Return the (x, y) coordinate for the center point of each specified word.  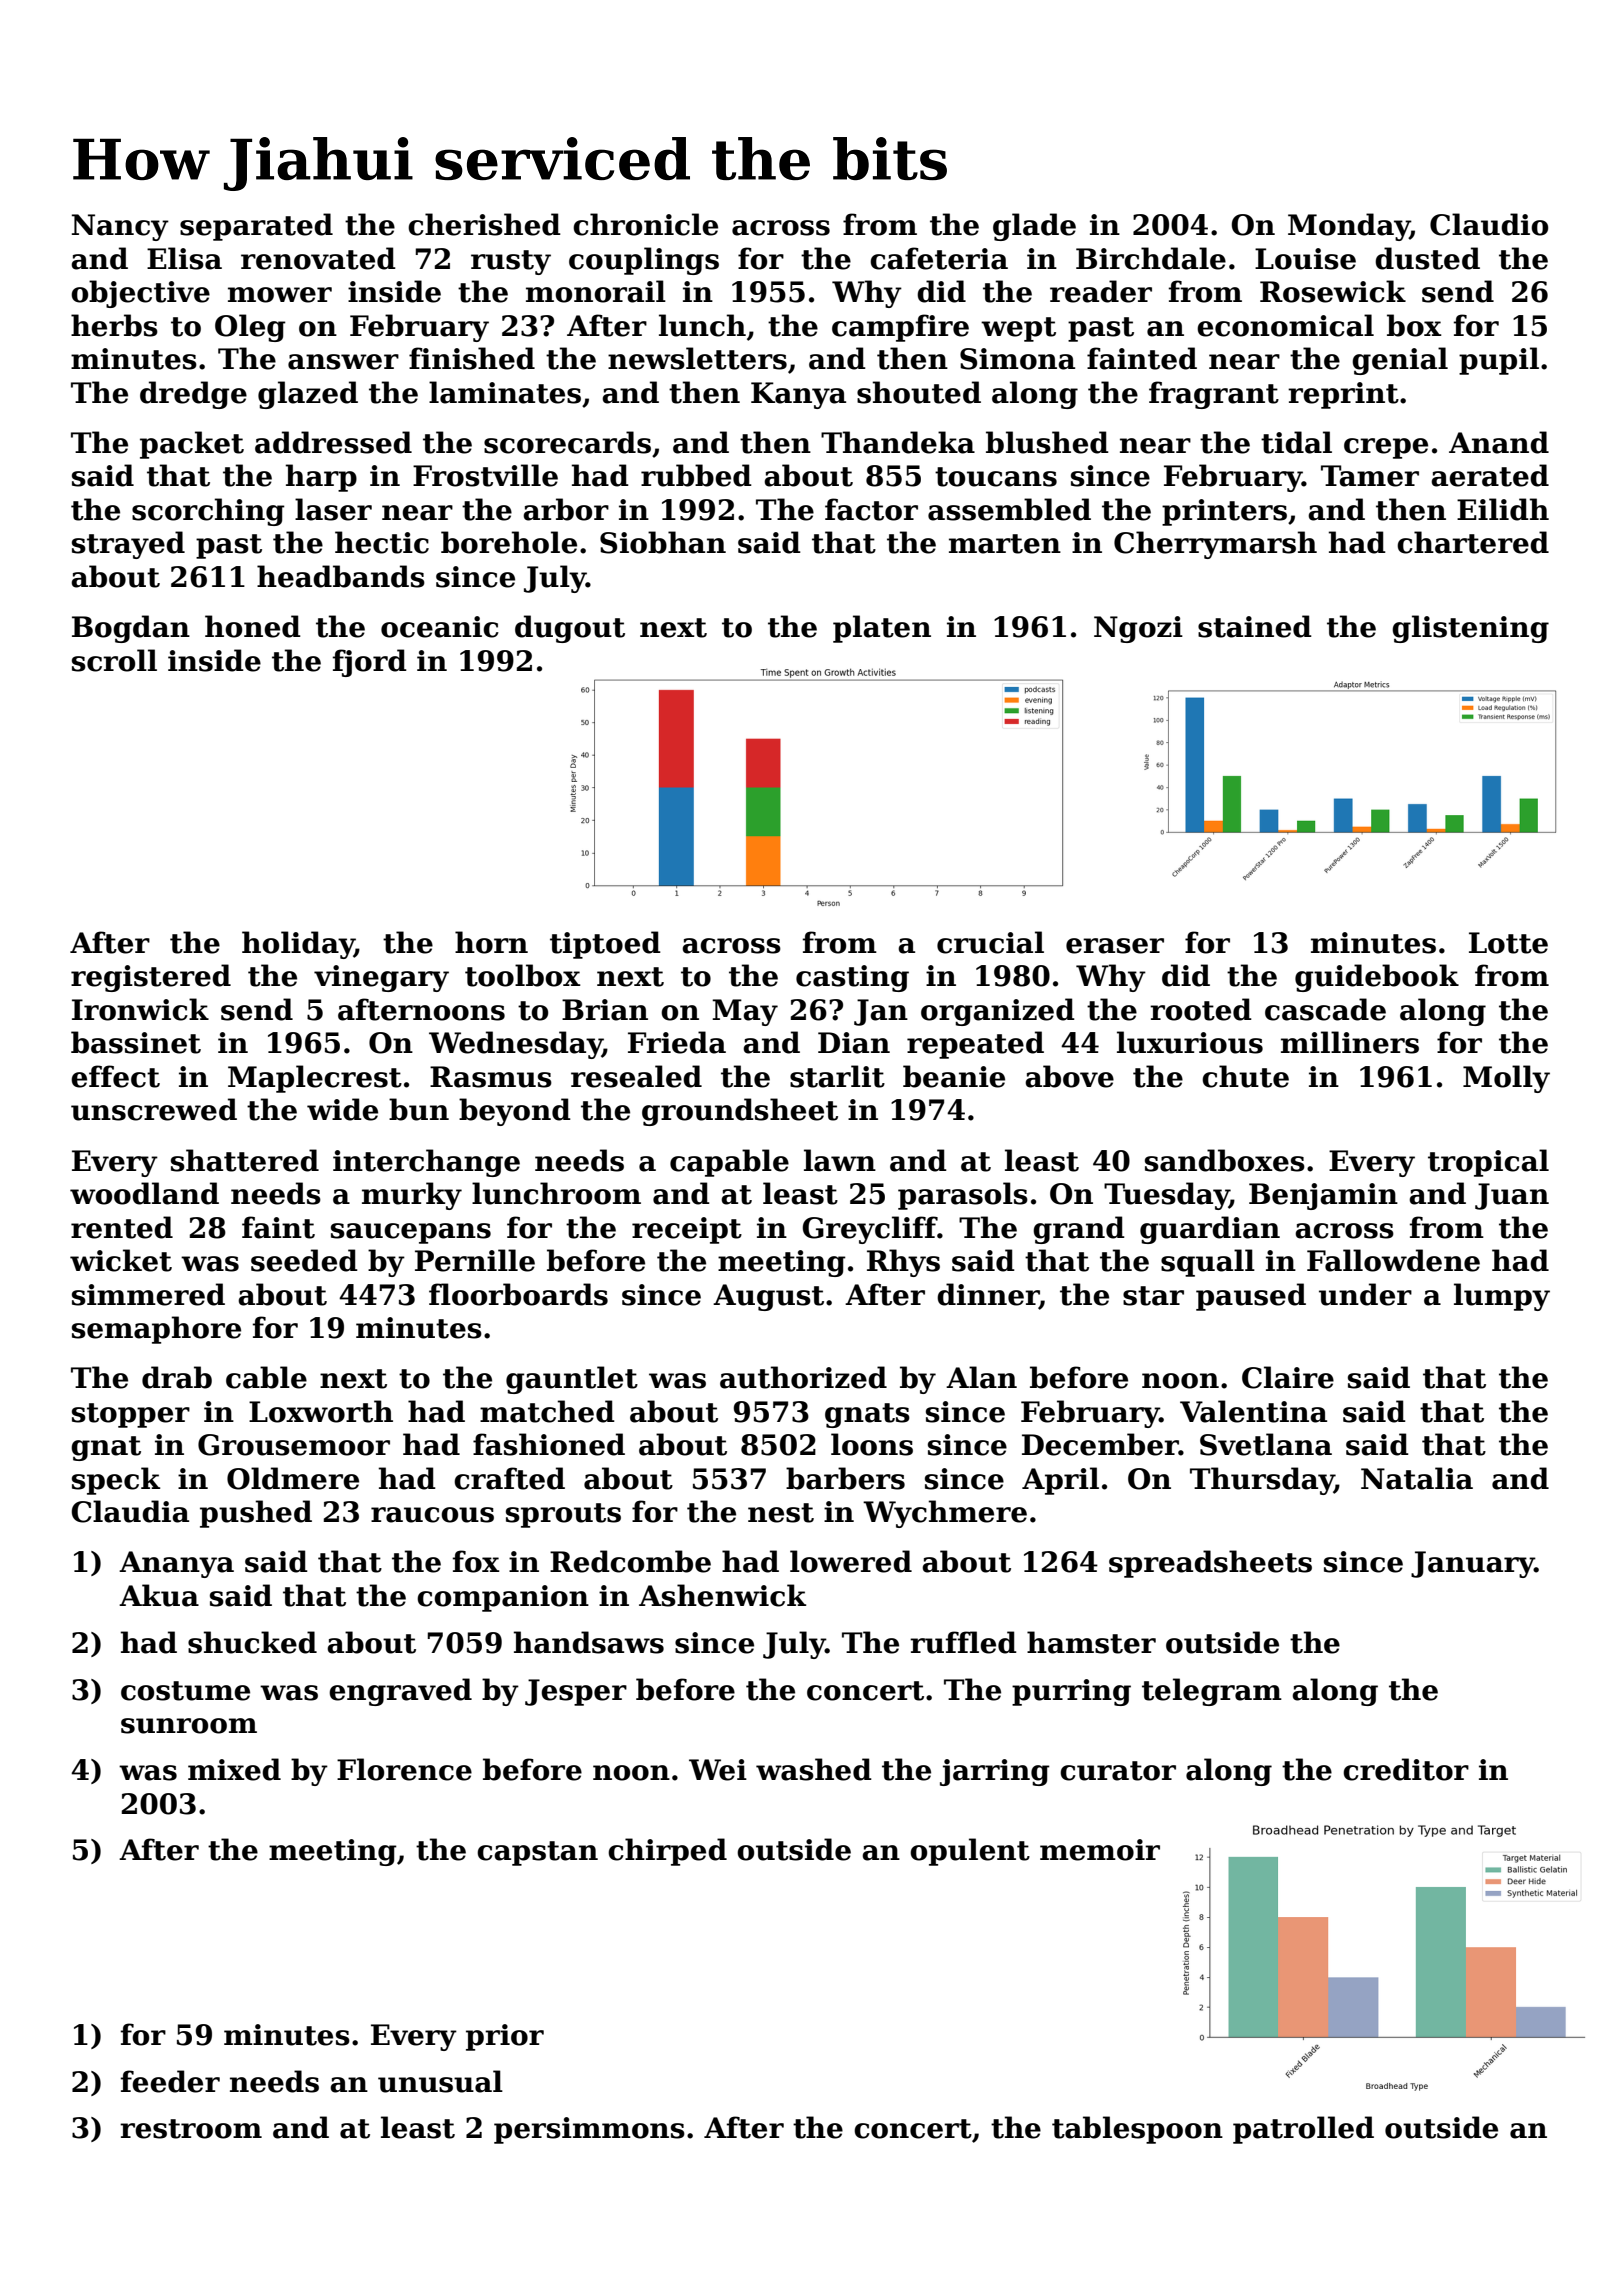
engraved (400, 1692)
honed (253, 626)
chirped (667, 1852)
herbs (114, 325)
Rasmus (491, 1077)
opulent (970, 1852)
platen (882, 629)
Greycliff (870, 1230)
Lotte (1508, 943)
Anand (1499, 442)
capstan (537, 1853)
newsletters (697, 358)
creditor (1406, 1769)
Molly (1506, 1079)
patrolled (1303, 2130)
